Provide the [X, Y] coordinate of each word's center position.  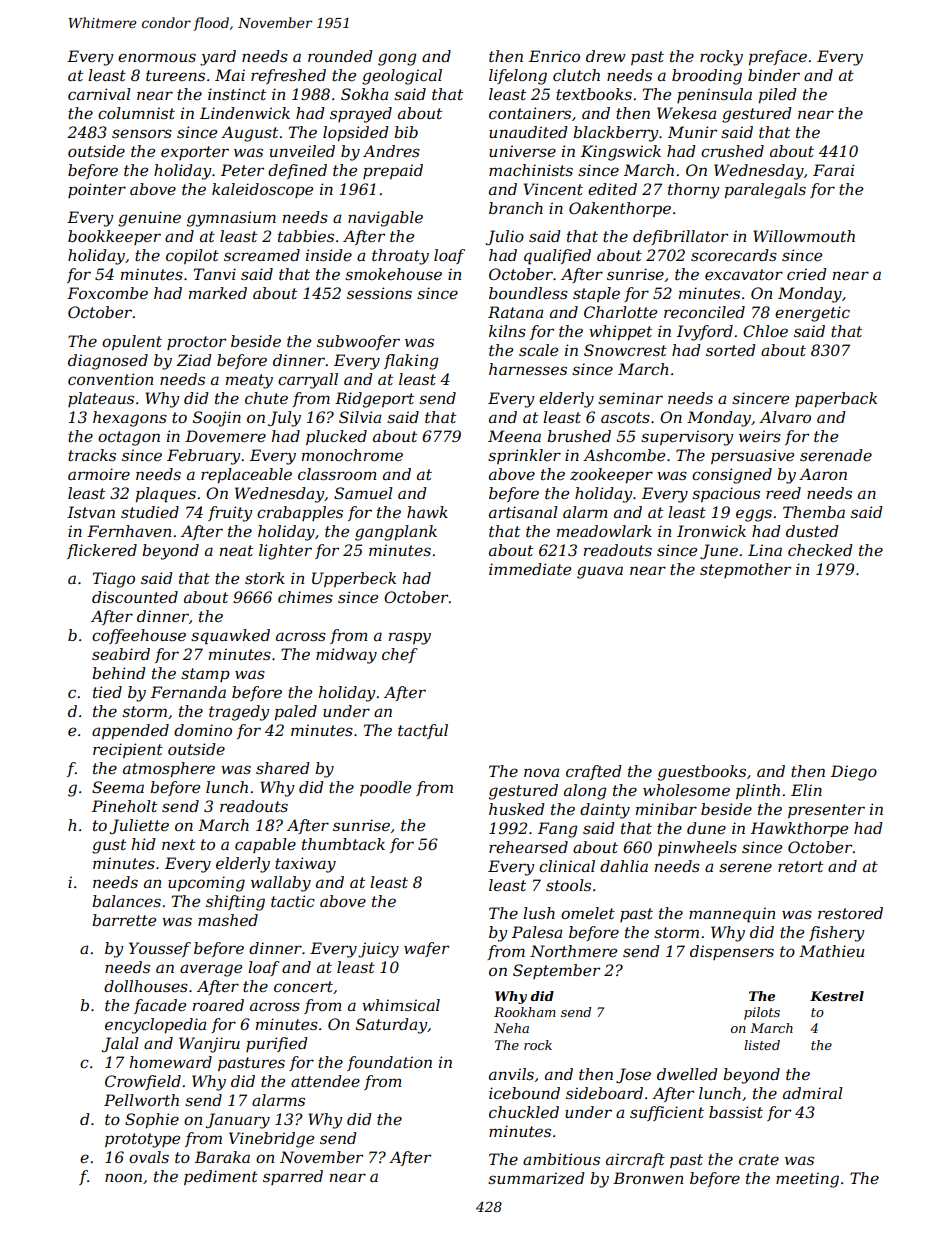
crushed [732, 151]
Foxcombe [107, 293]
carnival [99, 94]
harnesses [528, 369]
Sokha [364, 94]
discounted [135, 597]
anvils [511, 1074]
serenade [836, 455]
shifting [235, 903]
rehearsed [528, 847]
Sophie [152, 1120]
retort [800, 866]
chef [400, 655]
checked [820, 550]
